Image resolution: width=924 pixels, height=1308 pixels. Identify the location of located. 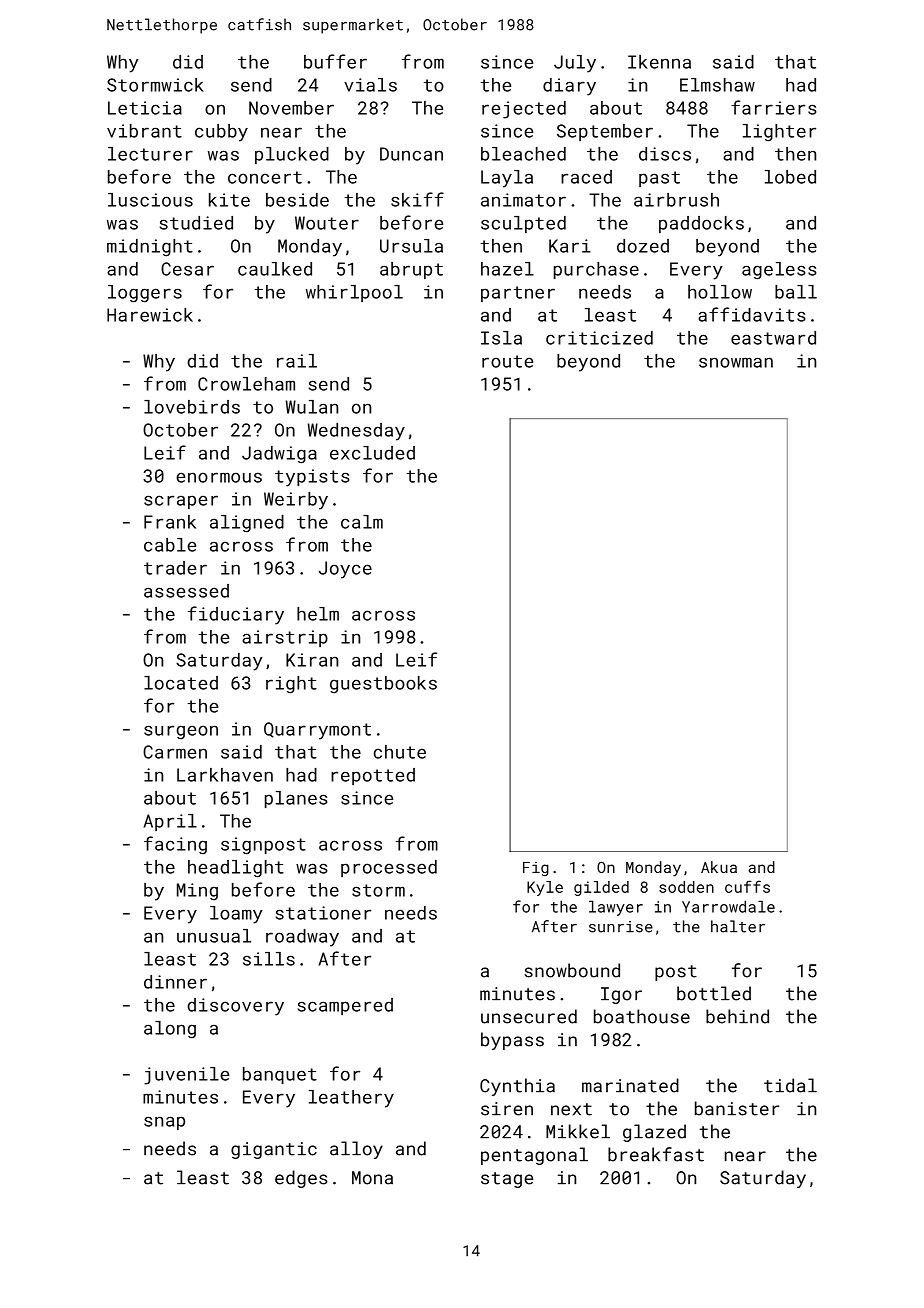
(181, 683).
